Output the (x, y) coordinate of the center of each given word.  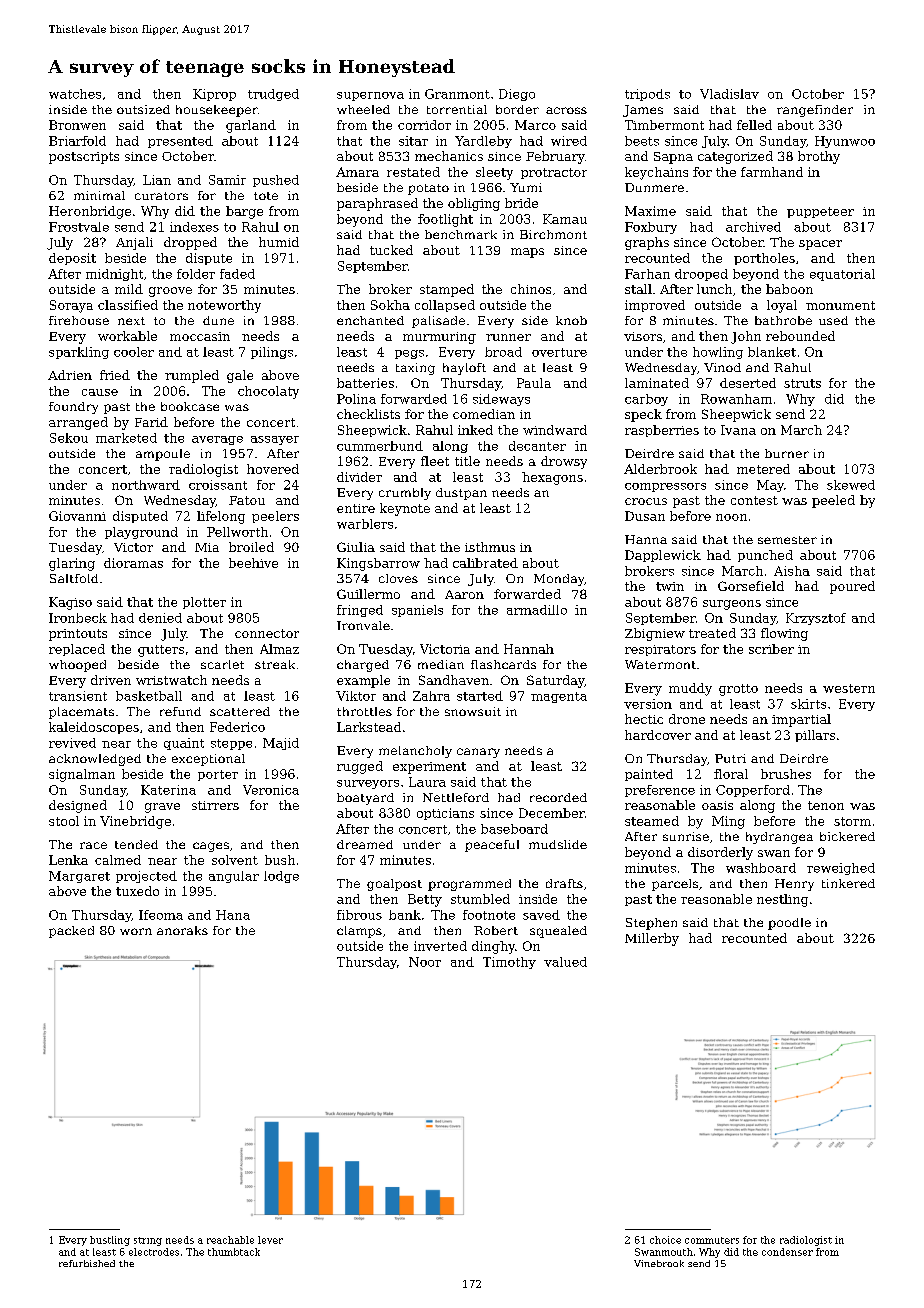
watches (75, 94)
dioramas (133, 563)
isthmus (490, 547)
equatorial (842, 275)
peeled (833, 501)
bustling (110, 1241)
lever (270, 1240)
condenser (787, 1252)
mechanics (449, 156)
